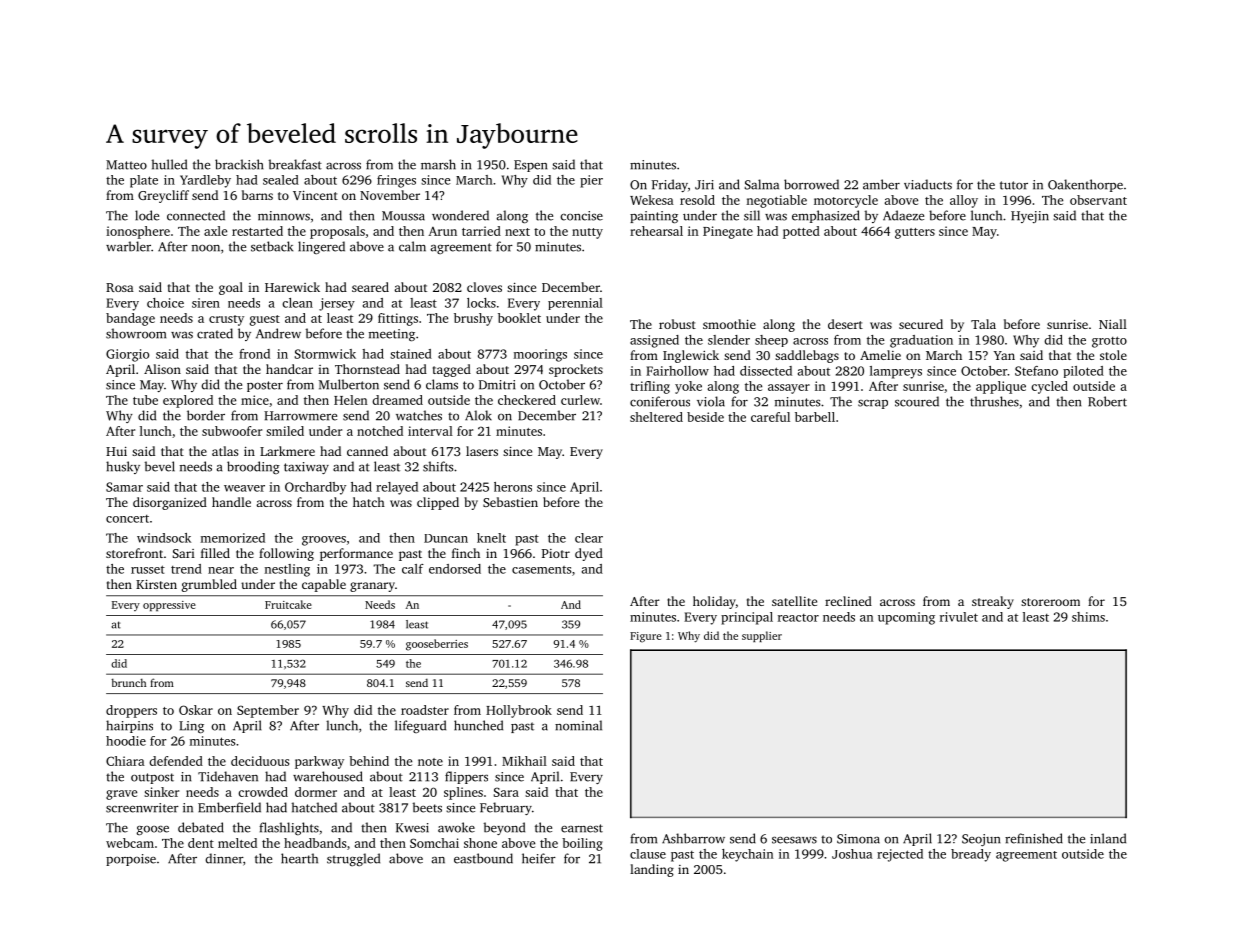  What do you see at coordinates (652, 870) in the screenshot?
I see `landing` at bounding box center [652, 870].
